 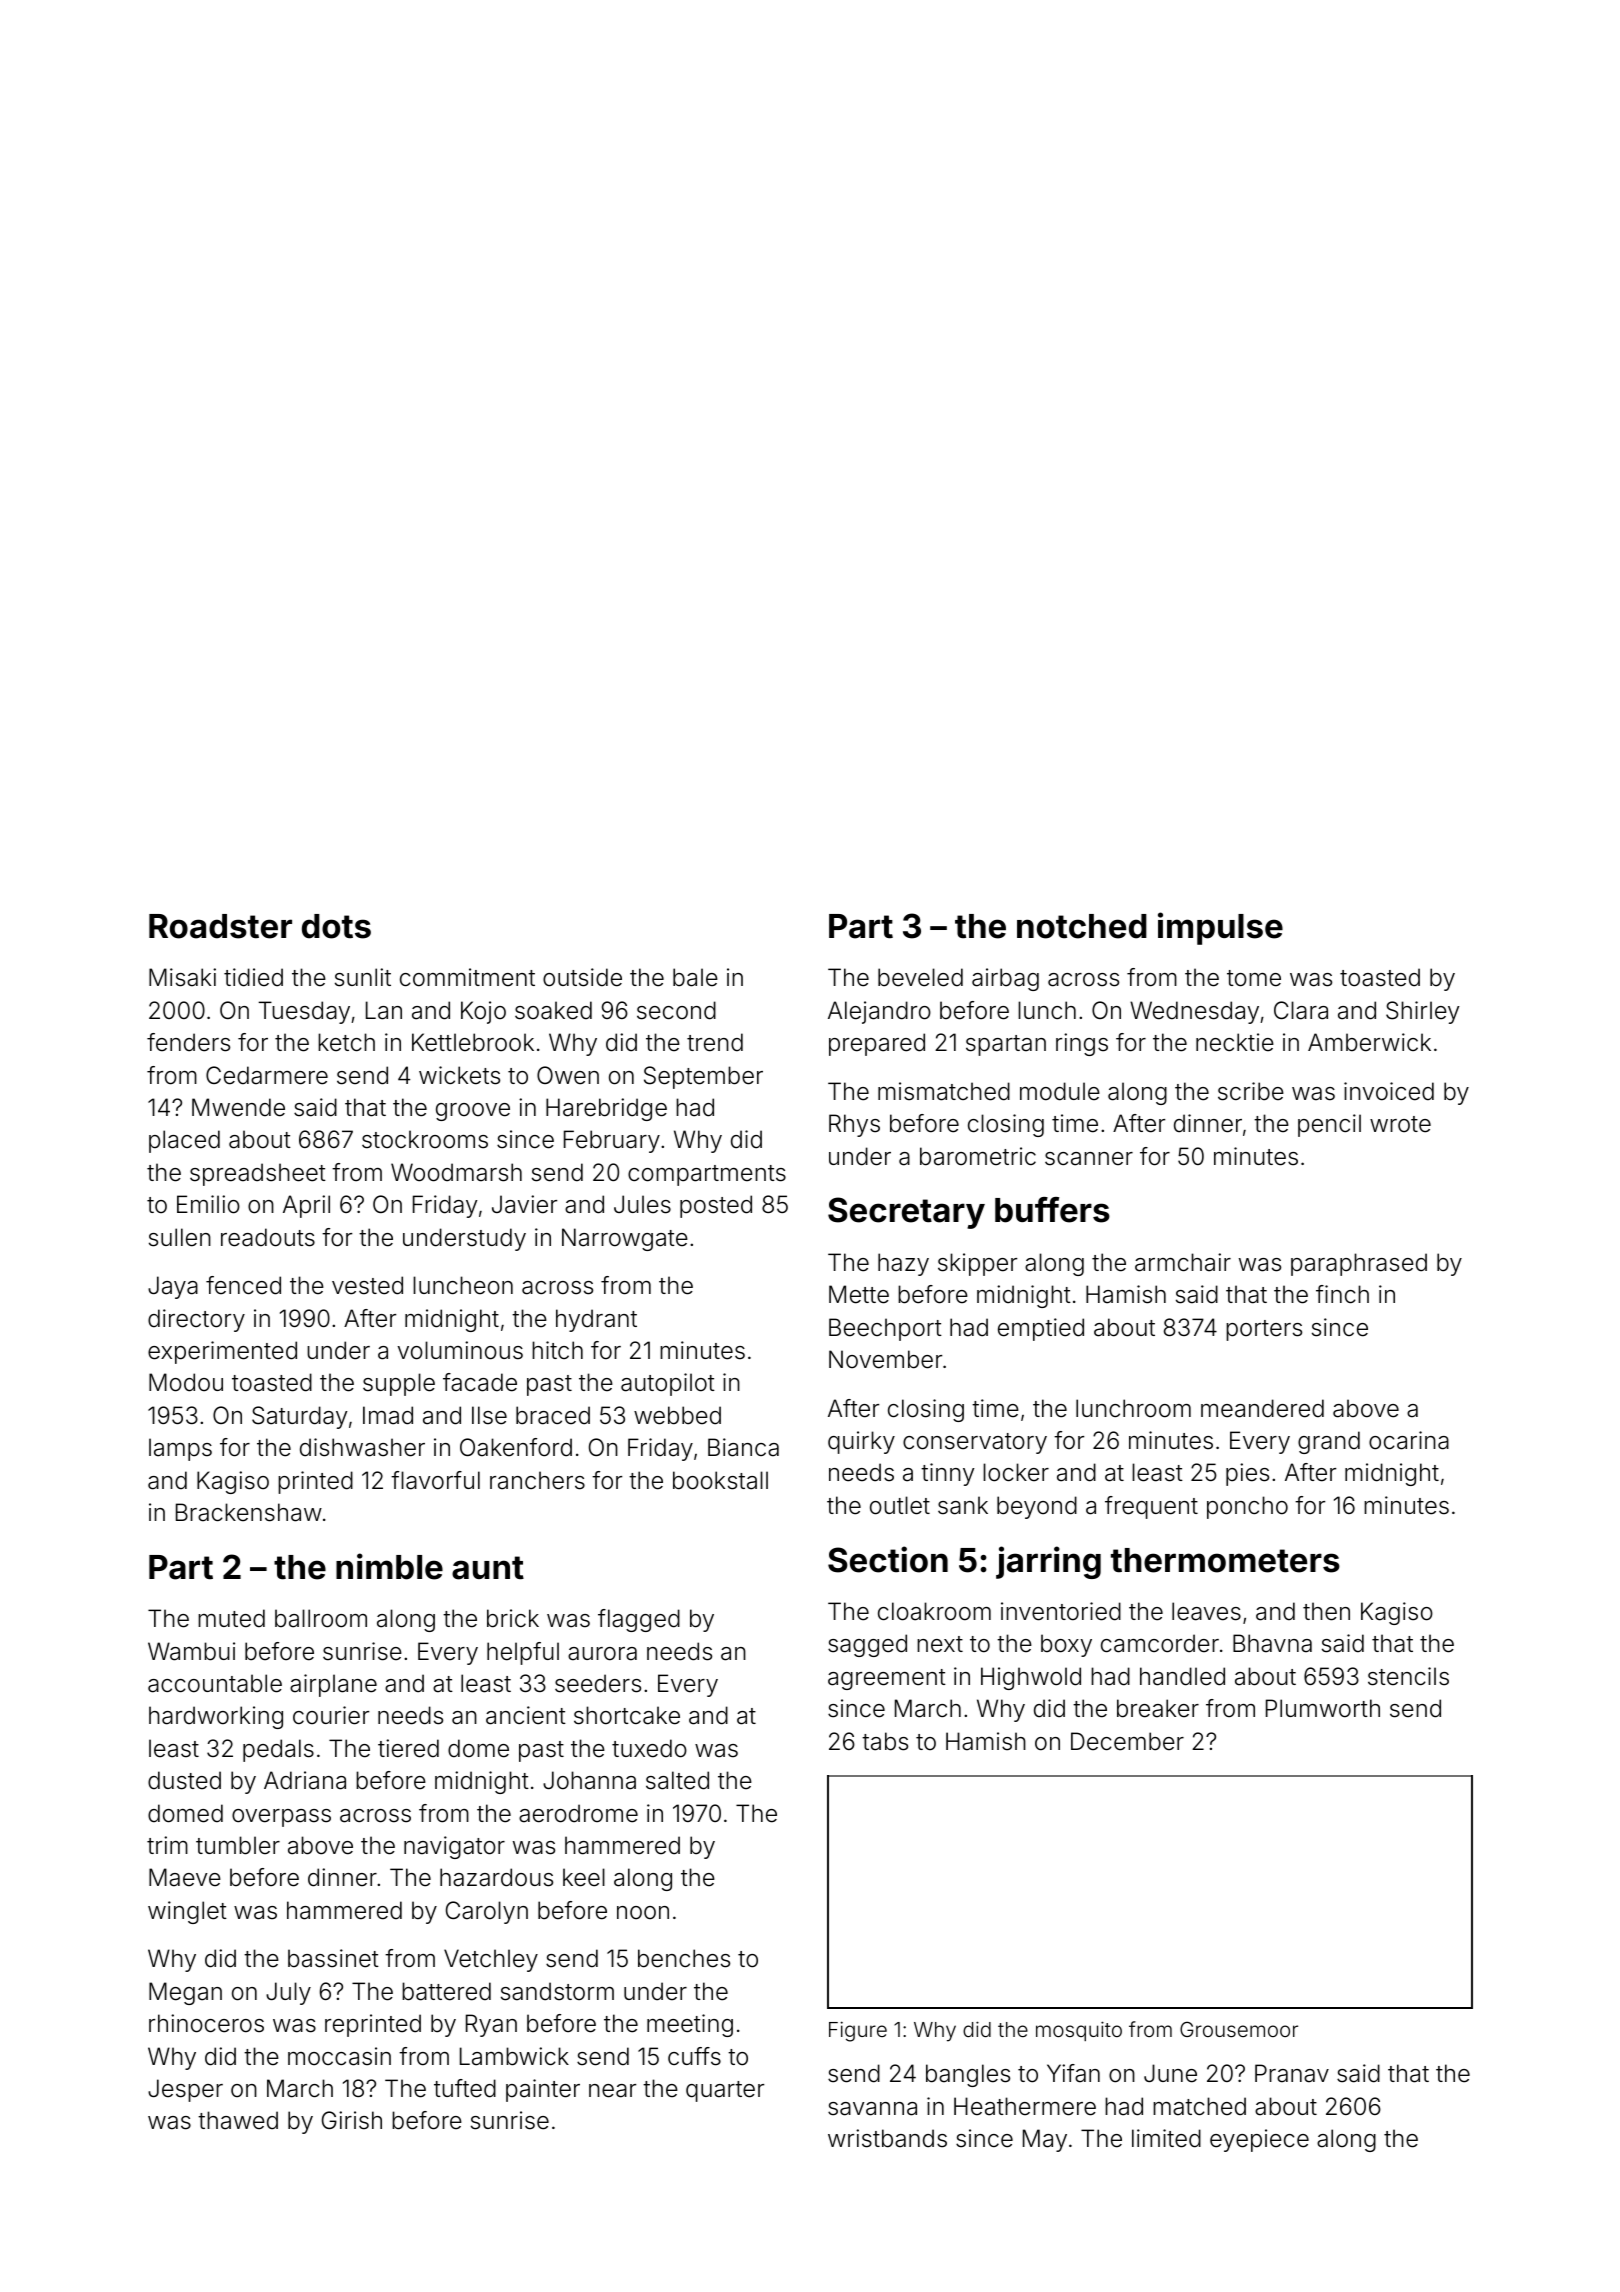 What do you see at coordinates (182, 977) in the image?
I see `Misaki` at bounding box center [182, 977].
